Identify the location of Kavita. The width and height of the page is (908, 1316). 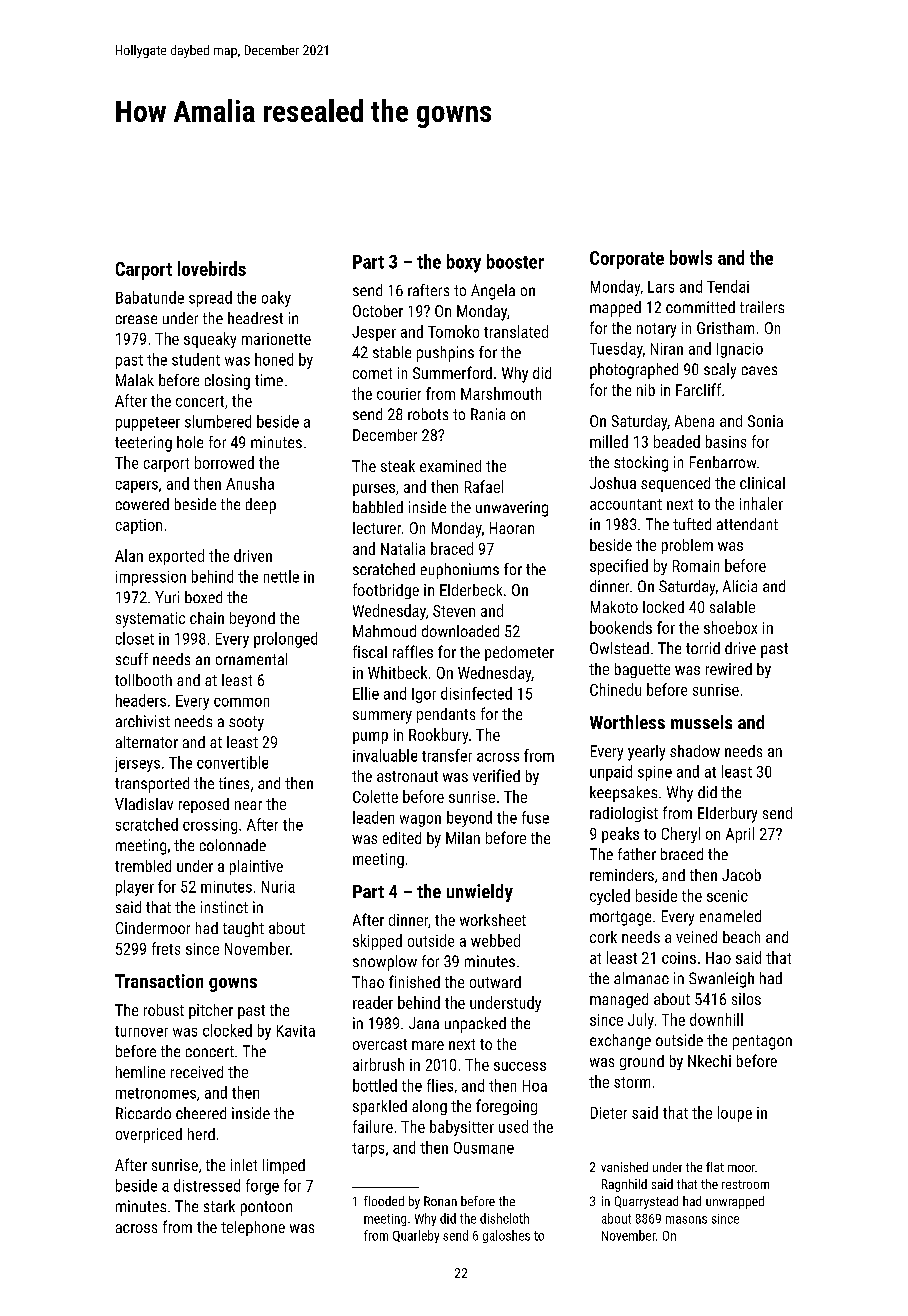
(296, 1031).
